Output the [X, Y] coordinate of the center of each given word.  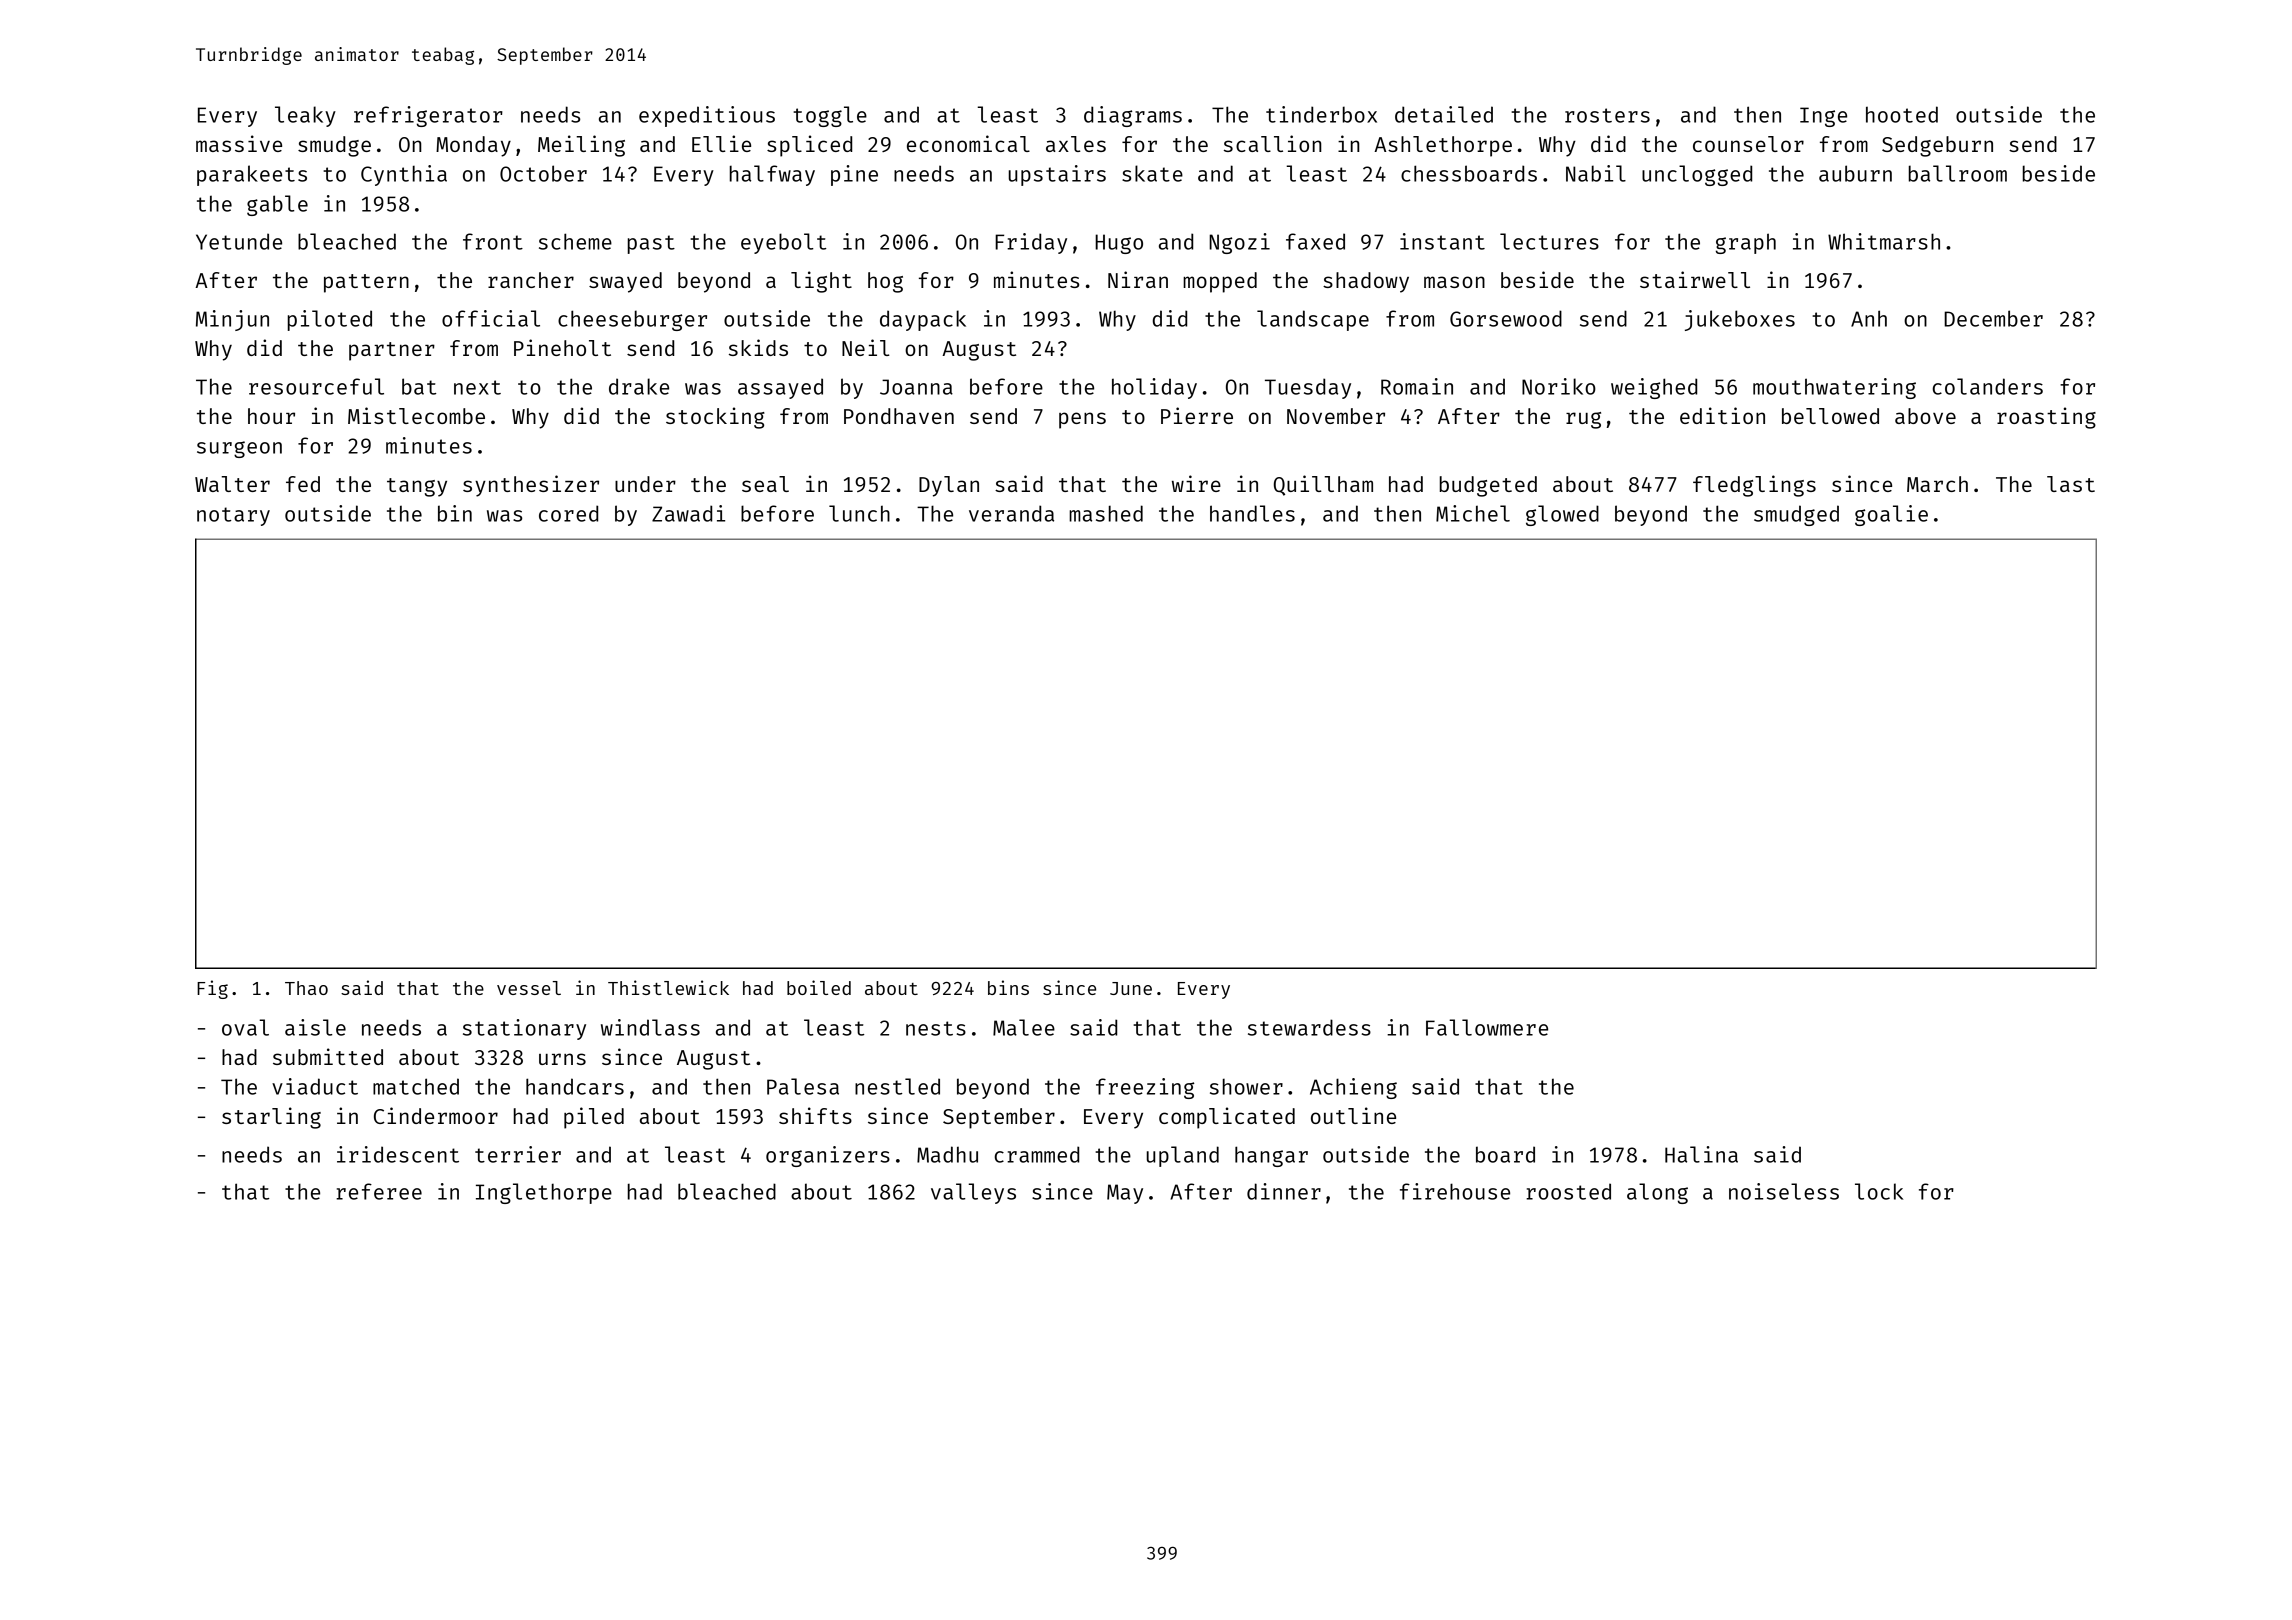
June [1131, 988]
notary [233, 516]
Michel [1473, 513]
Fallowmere [1487, 1027]
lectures [1549, 241]
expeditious [707, 116]
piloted [330, 320]
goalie [1891, 515]
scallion [1273, 143]
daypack [923, 320]
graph [1746, 243]
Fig [212, 989]
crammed [1037, 1154]
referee [379, 1191]
